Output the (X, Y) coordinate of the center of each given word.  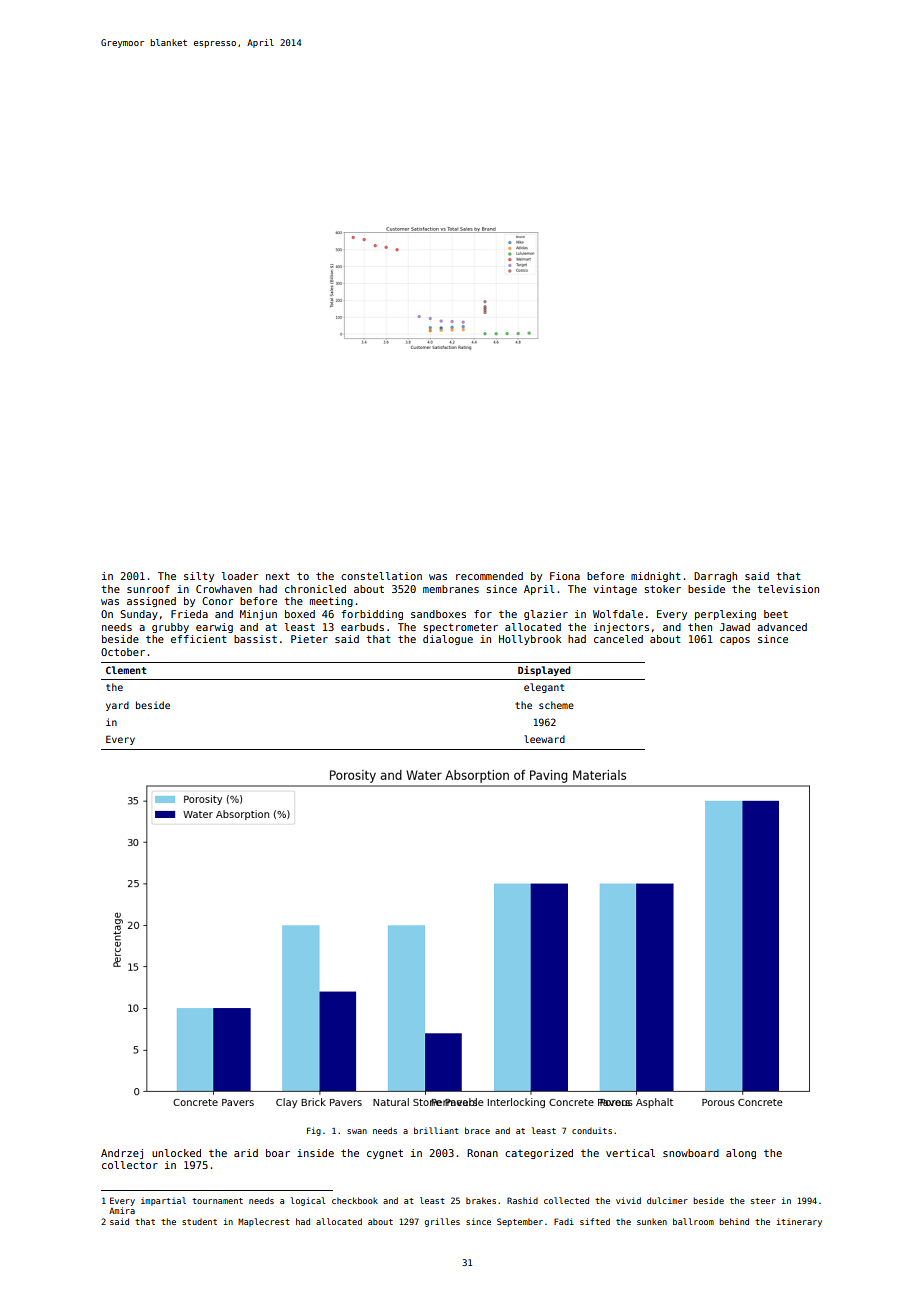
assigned (151, 602)
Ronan (482, 1153)
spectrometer (460, 628)
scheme (556, 705)
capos (735, 641)
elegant (544, 688)
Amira (122, 1210)
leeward (544, 739)
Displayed (544, 671)
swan (357, 1131)
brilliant (436, 1130)
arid (246, 1153)
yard (117, 706)
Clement (126, 670)
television (788, 589)
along (741, 1154)
